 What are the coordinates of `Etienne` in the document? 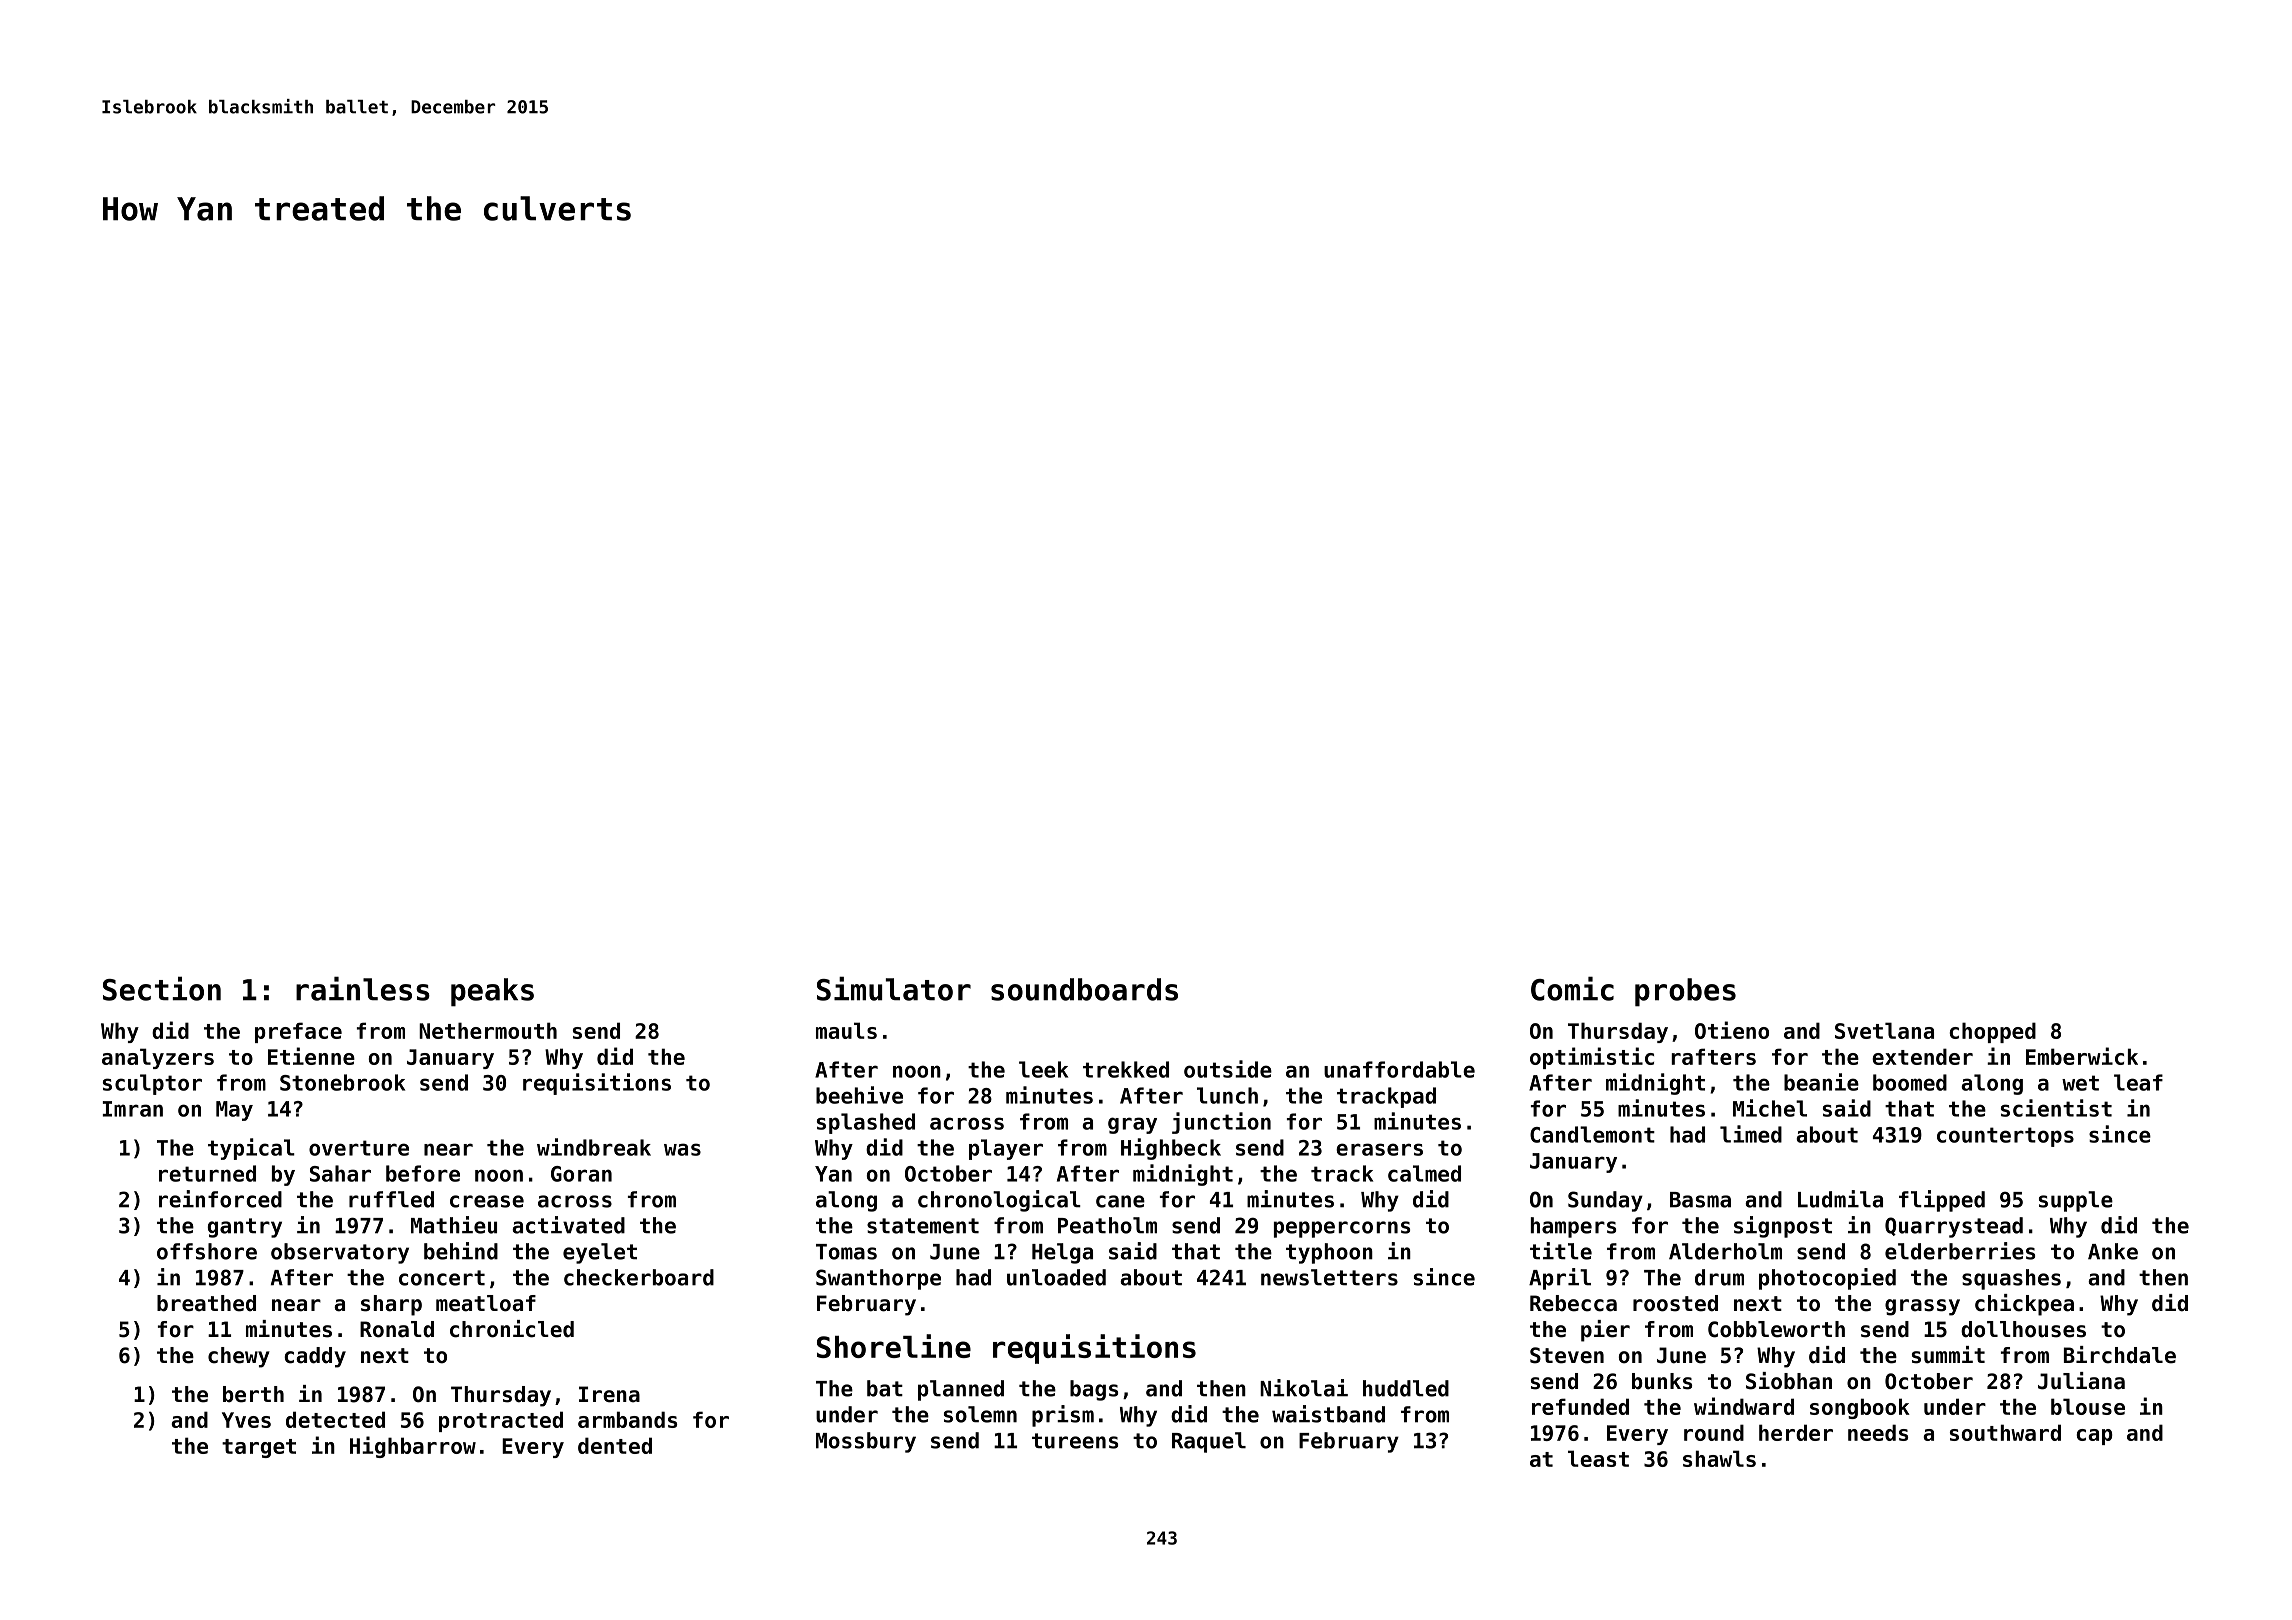 It's located at (311, 1056).
